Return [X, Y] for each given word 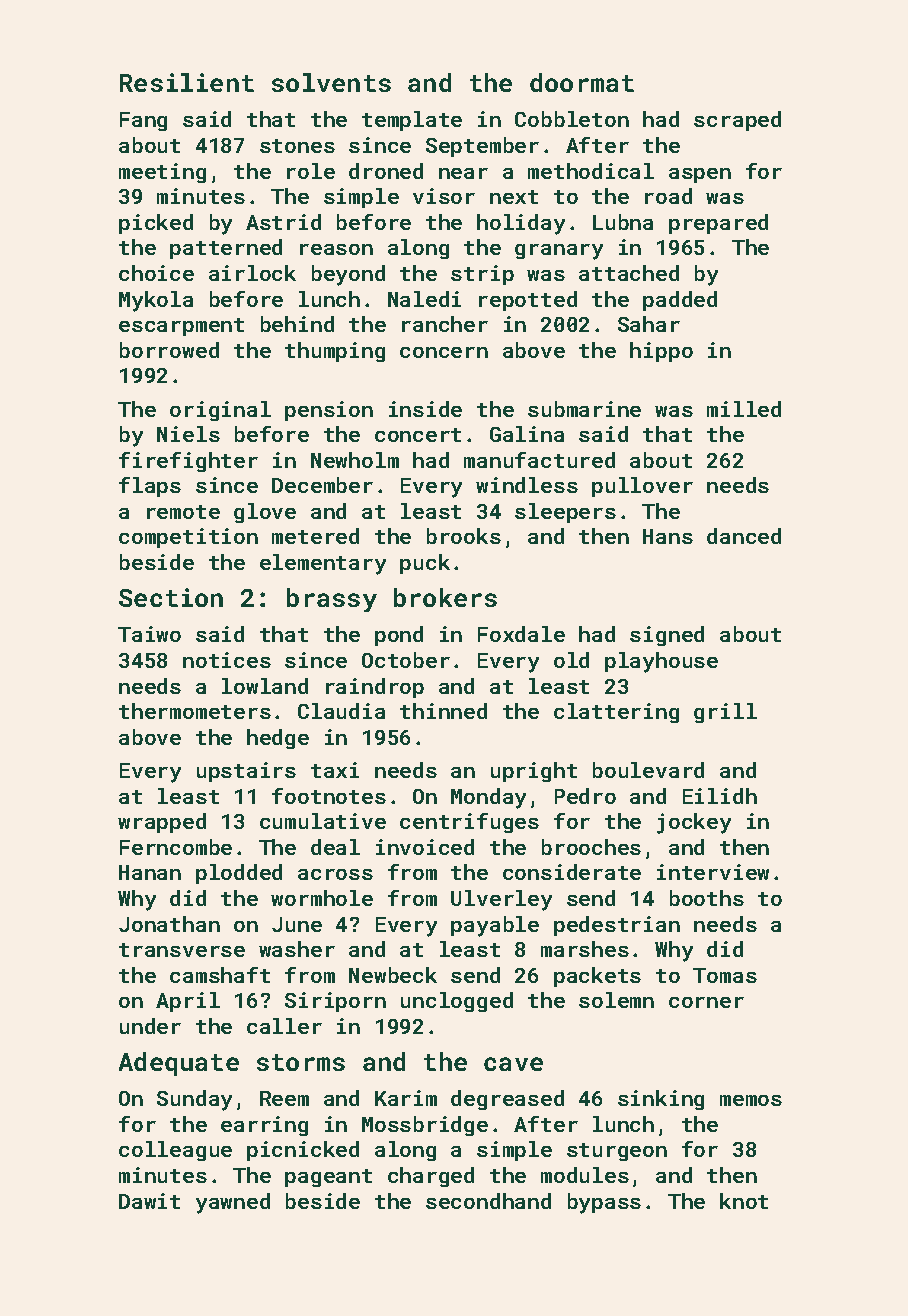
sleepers [565, 513]
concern [444, 352]
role [311, 171]
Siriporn [335, 1002]
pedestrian [617, 926]
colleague [175, 1151]
